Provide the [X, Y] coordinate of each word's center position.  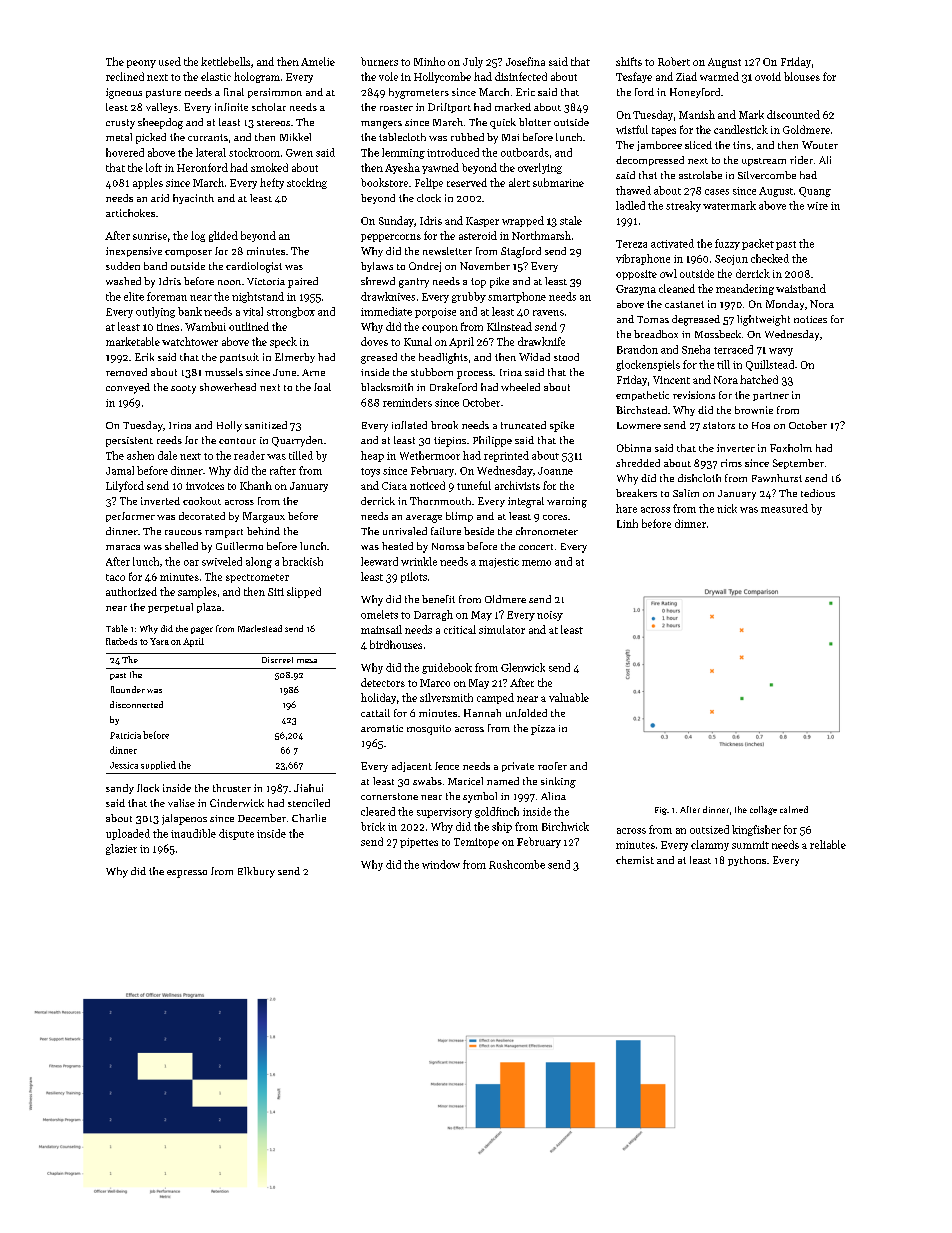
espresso [187, 874]
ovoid [768, 76]
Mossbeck [718, 334]
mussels [224, 372]
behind [263, 531]
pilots [414, 577]
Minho [429, 61]
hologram [257, 77]
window [441, 864]
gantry [414, 283]
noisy [550, 616]
